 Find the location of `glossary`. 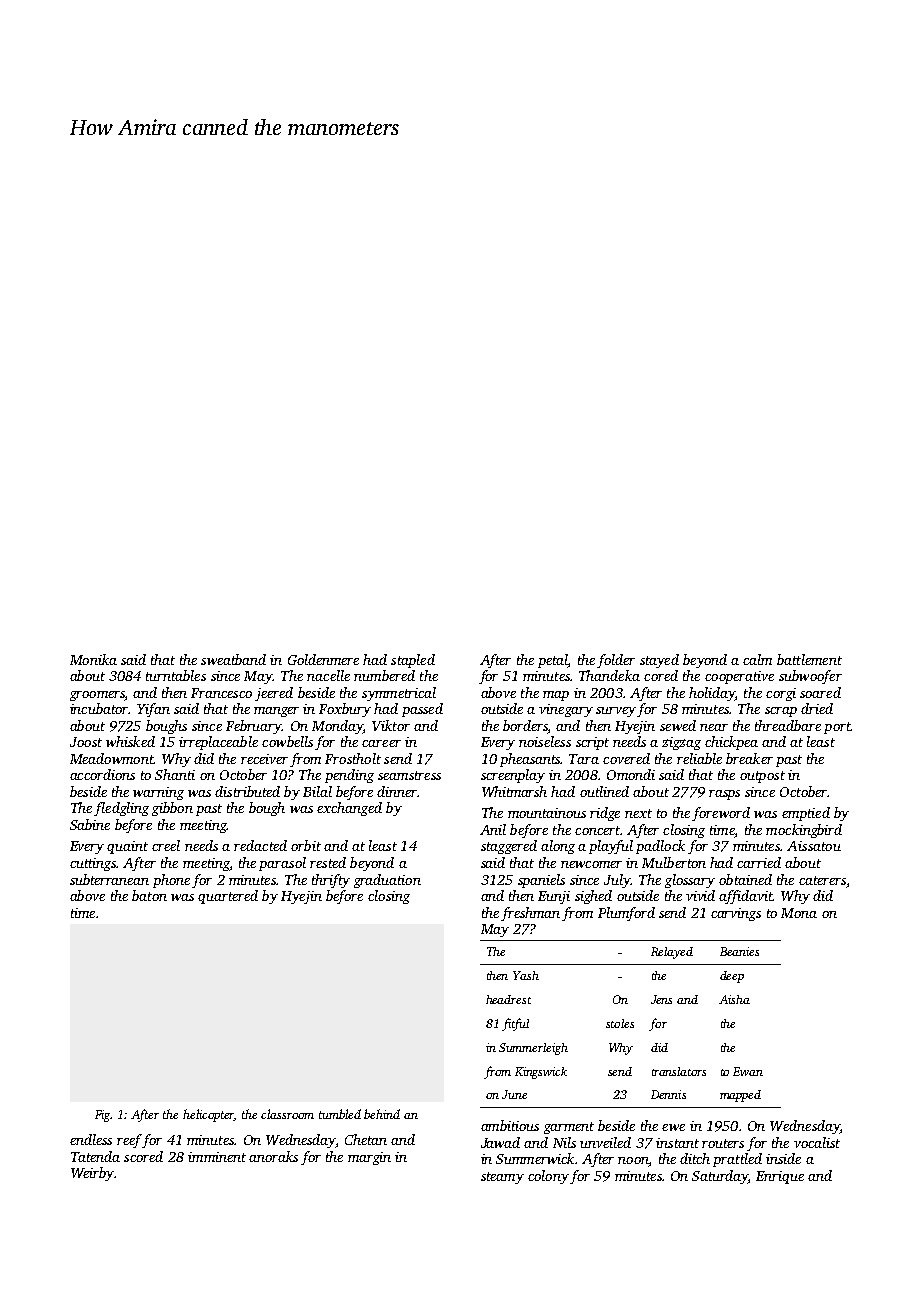

glossary is located at coordinates (690, 881).
